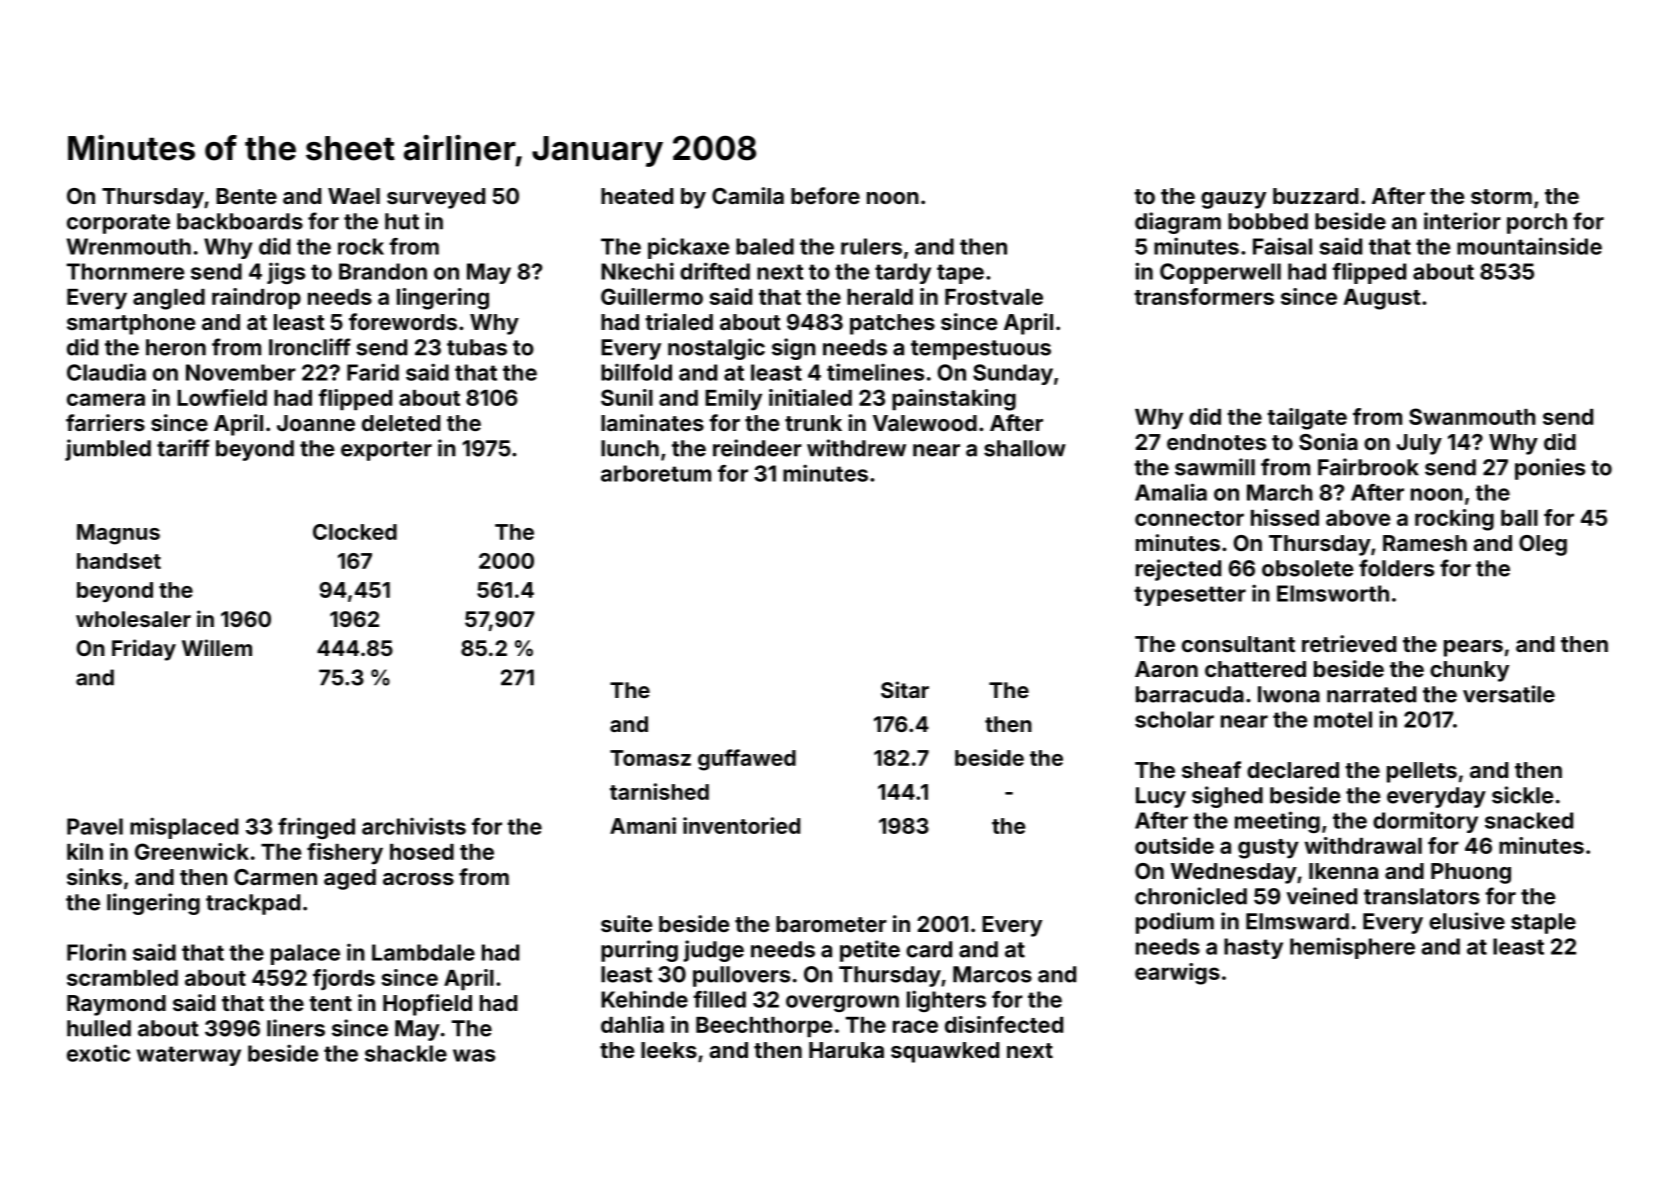 This page has height=1187, width=1679. I want to click on Willem, so click(217, 647).
